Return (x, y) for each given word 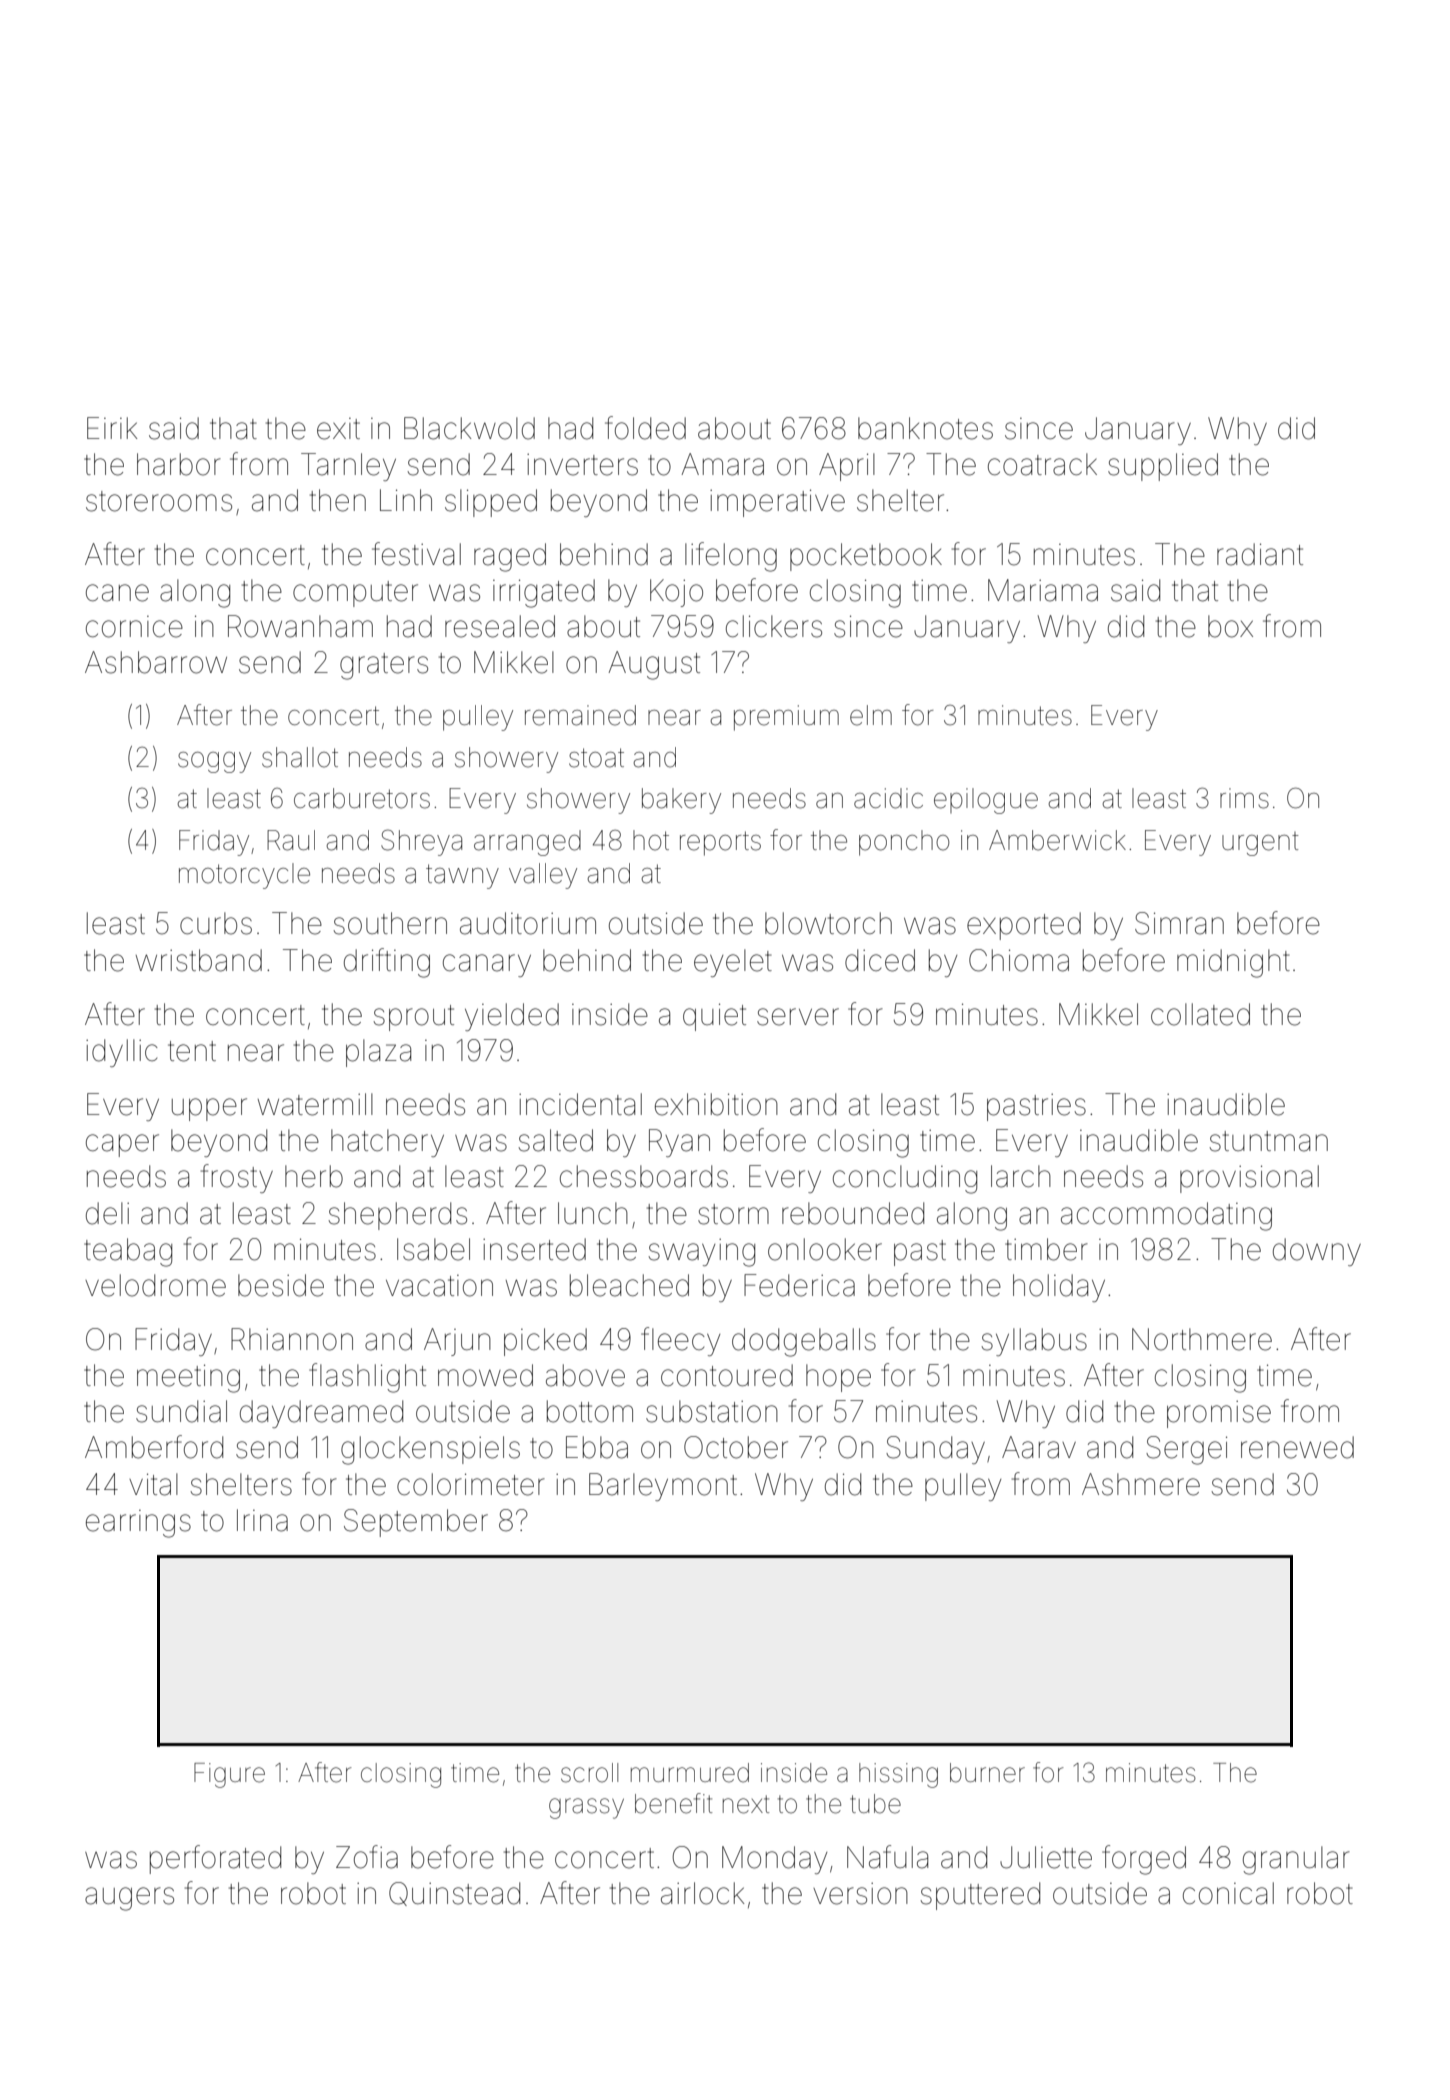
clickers (774, 626)
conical (1228, 1893)
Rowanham (300, 626)
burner (987, 1773)
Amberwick (1057, 840)
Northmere (1202, 1339)
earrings (138, 1524)
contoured (727, 1375)
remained (580, 715)
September (416, 1523)
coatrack (1042, 464)
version (860, 1894)
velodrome (155, 1285)
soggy (214, 762)
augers (129, 1899)
